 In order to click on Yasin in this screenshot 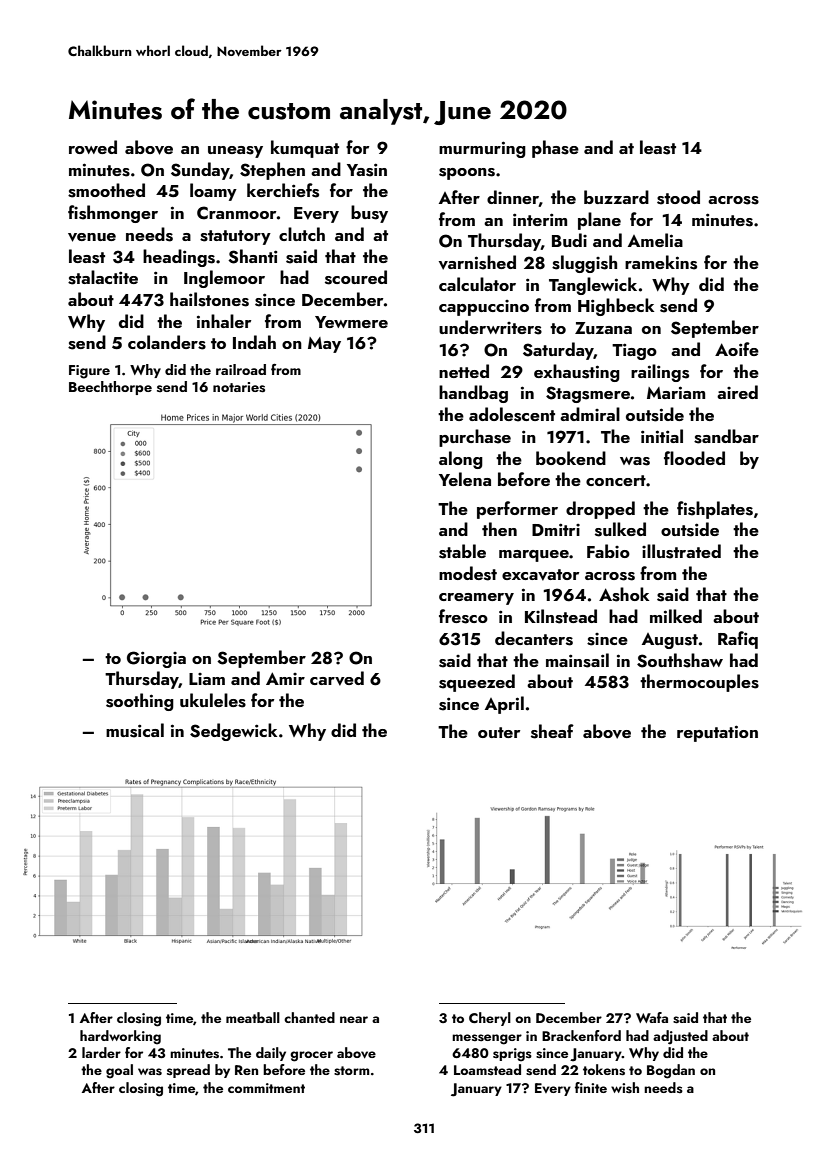, I will do `click(367, 170)`.
